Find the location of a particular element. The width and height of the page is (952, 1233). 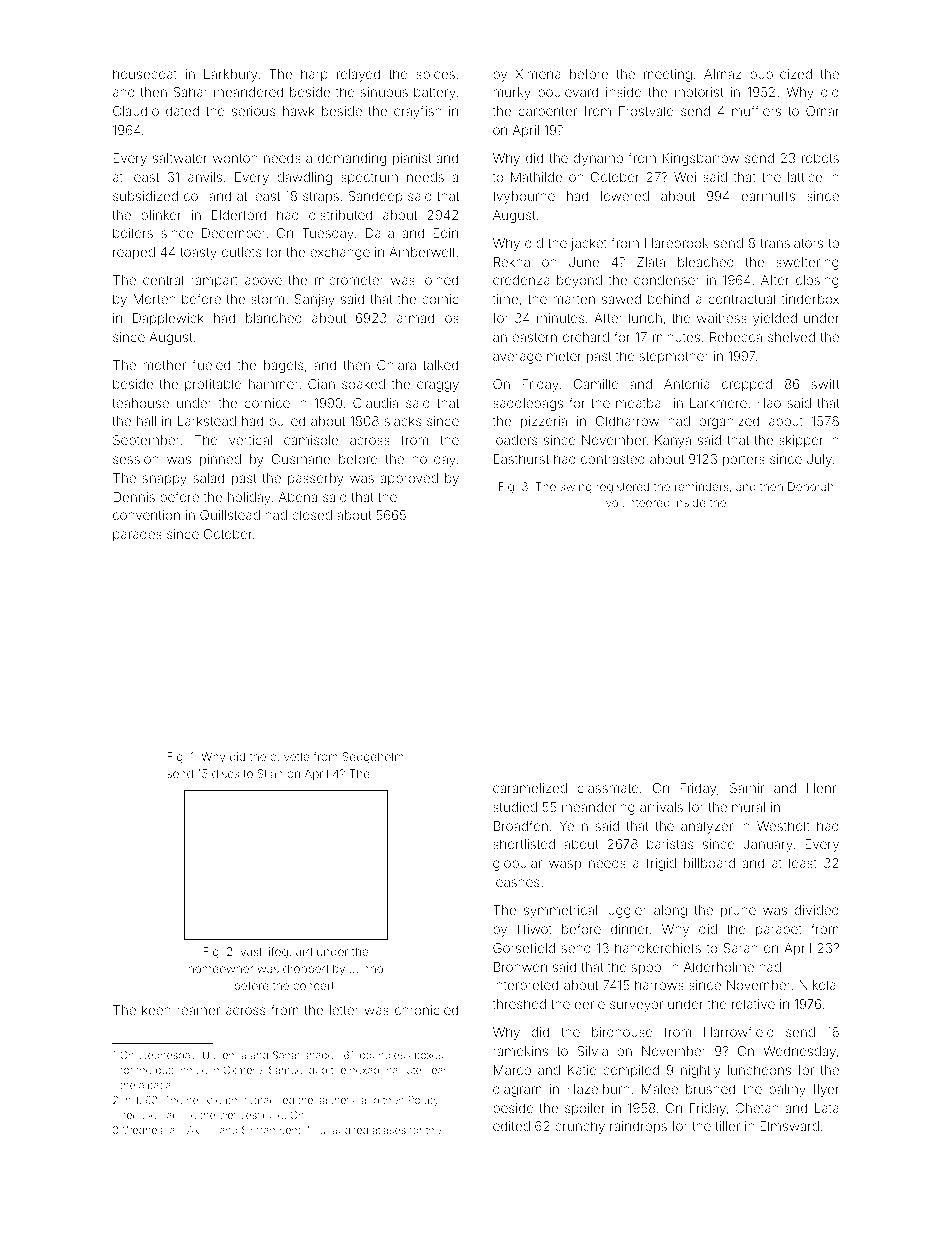

Larkbury is located at coordinates (230, 75).
